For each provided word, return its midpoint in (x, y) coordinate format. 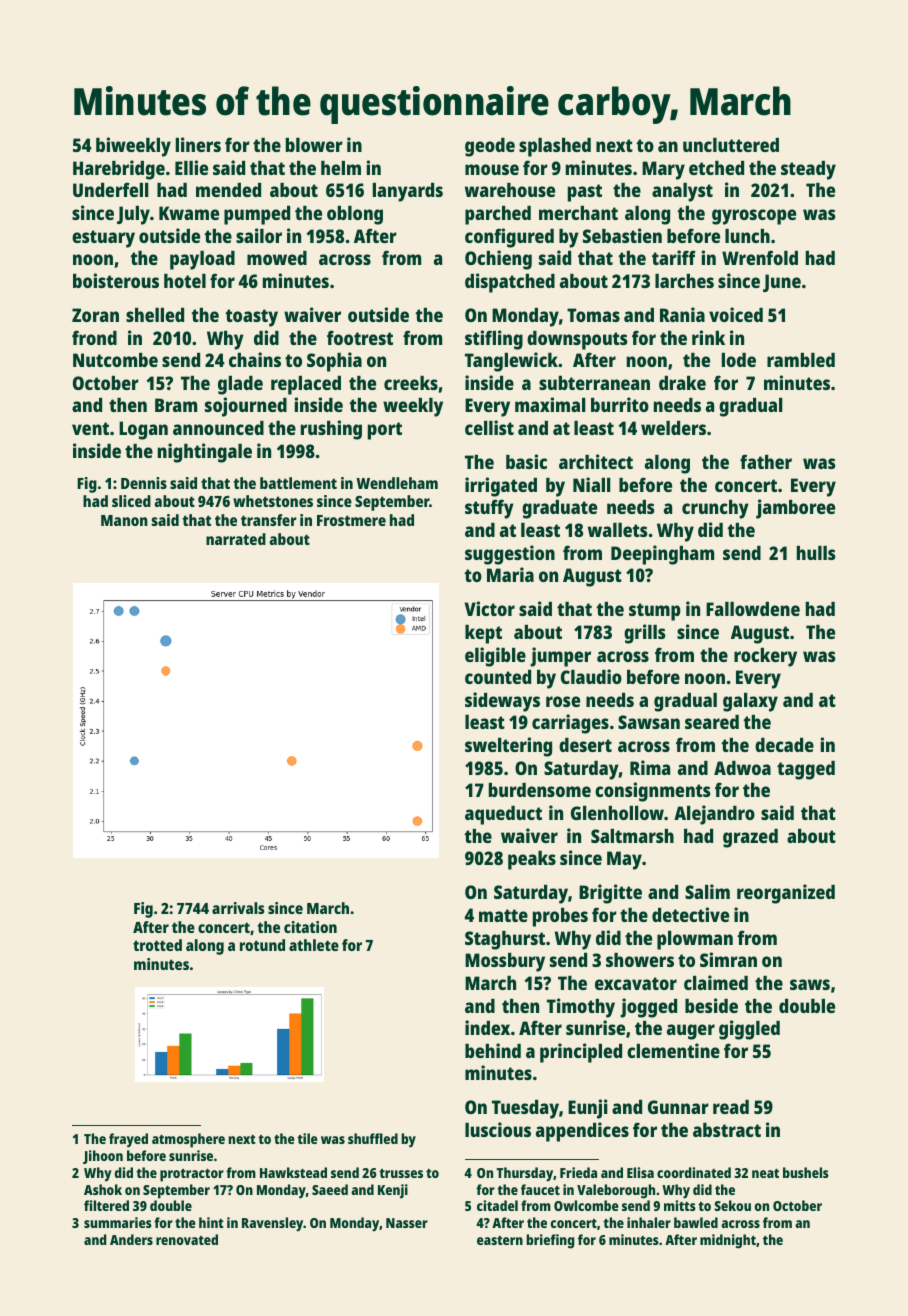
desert (585, 745)
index (487, 1027)
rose (563, 701)
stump (655, 612)
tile (307, 1138)
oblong (355, 215)
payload (202, 260)
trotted (157, 945)
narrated (236, 539)
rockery (765, 657)
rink (708, 337)
